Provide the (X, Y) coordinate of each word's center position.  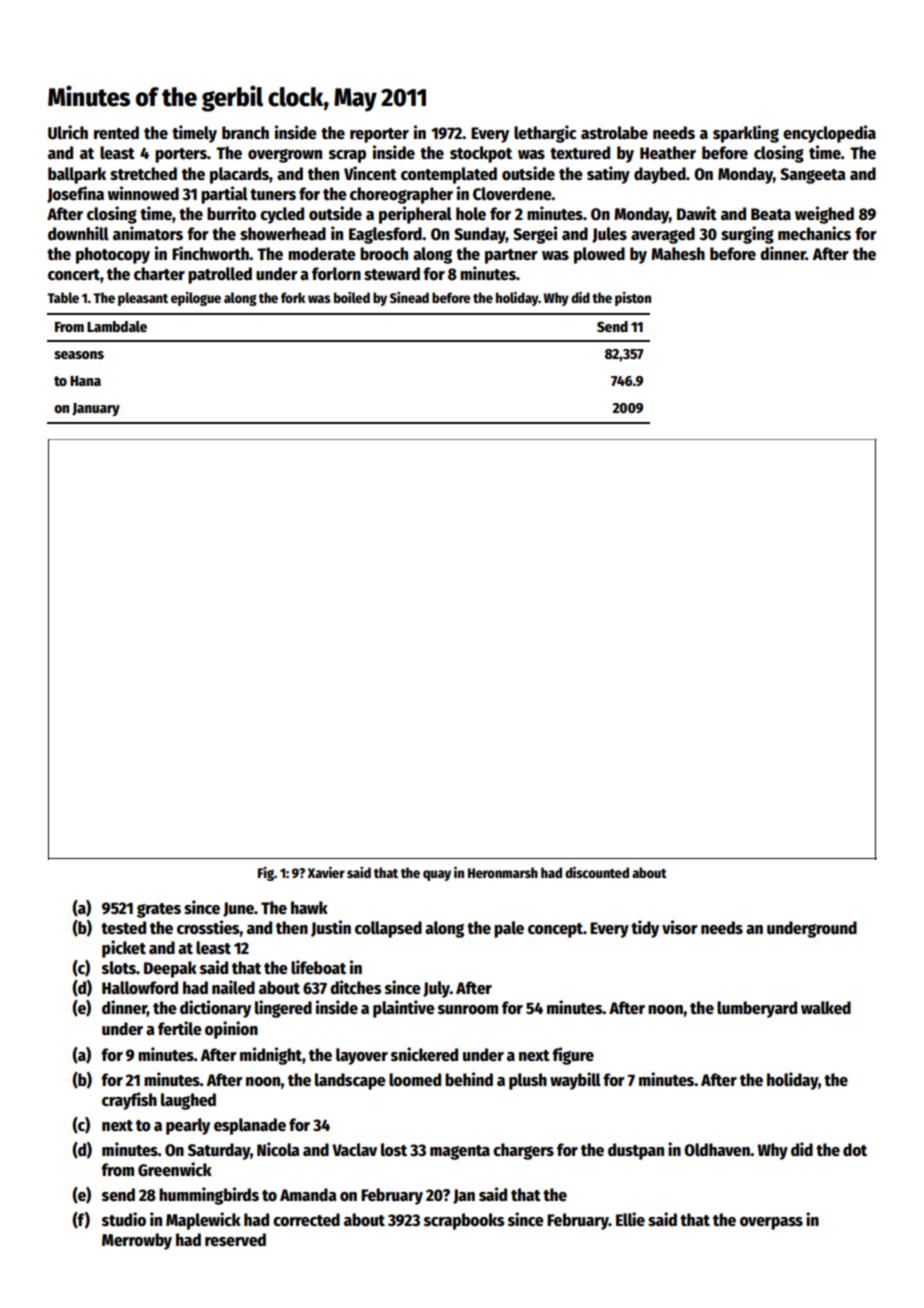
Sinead (409, 297)
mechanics (814, 233)
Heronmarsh (503, 872)
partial (224, 195)
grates (159, 910)
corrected (306, 1220)
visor (680, 927)
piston (633, 299)
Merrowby (137, 1241)
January (96, 409)
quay (437, 875)
